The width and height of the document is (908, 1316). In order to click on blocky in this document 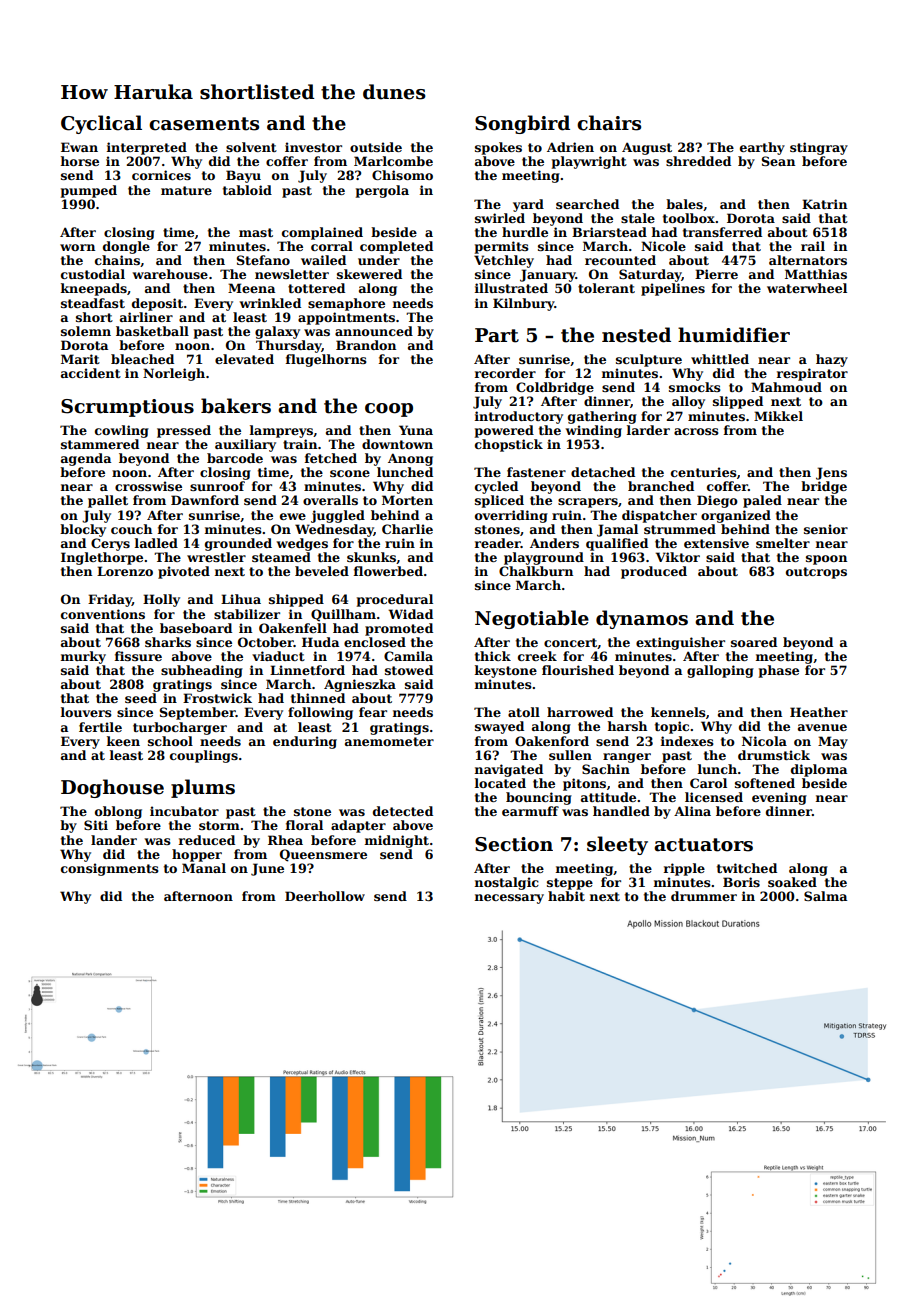, I will do `click(83, 530)`.
